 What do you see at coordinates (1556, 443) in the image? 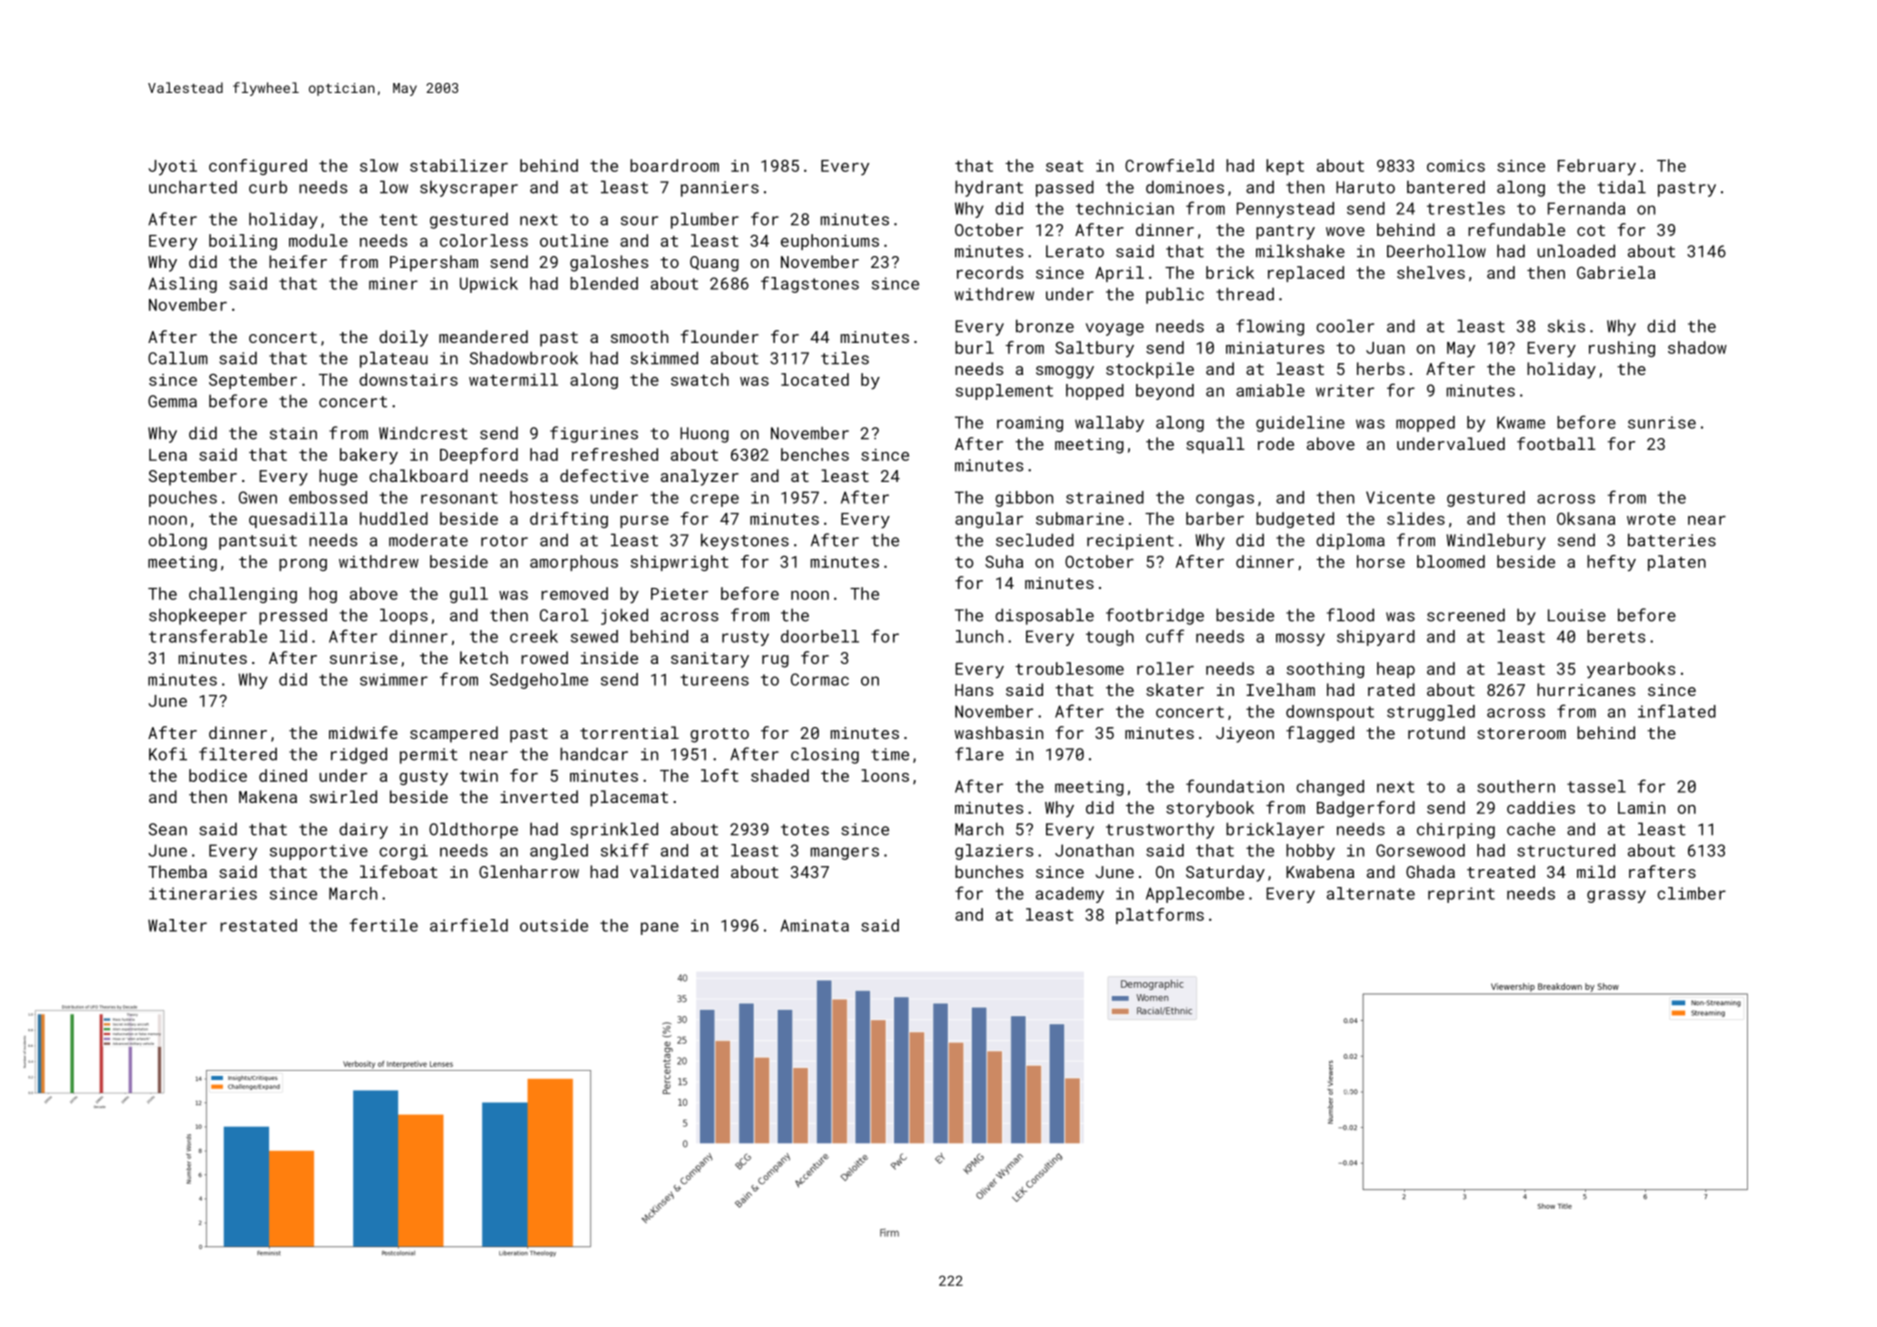
I see `football` at bounding box center [1556, 443].
